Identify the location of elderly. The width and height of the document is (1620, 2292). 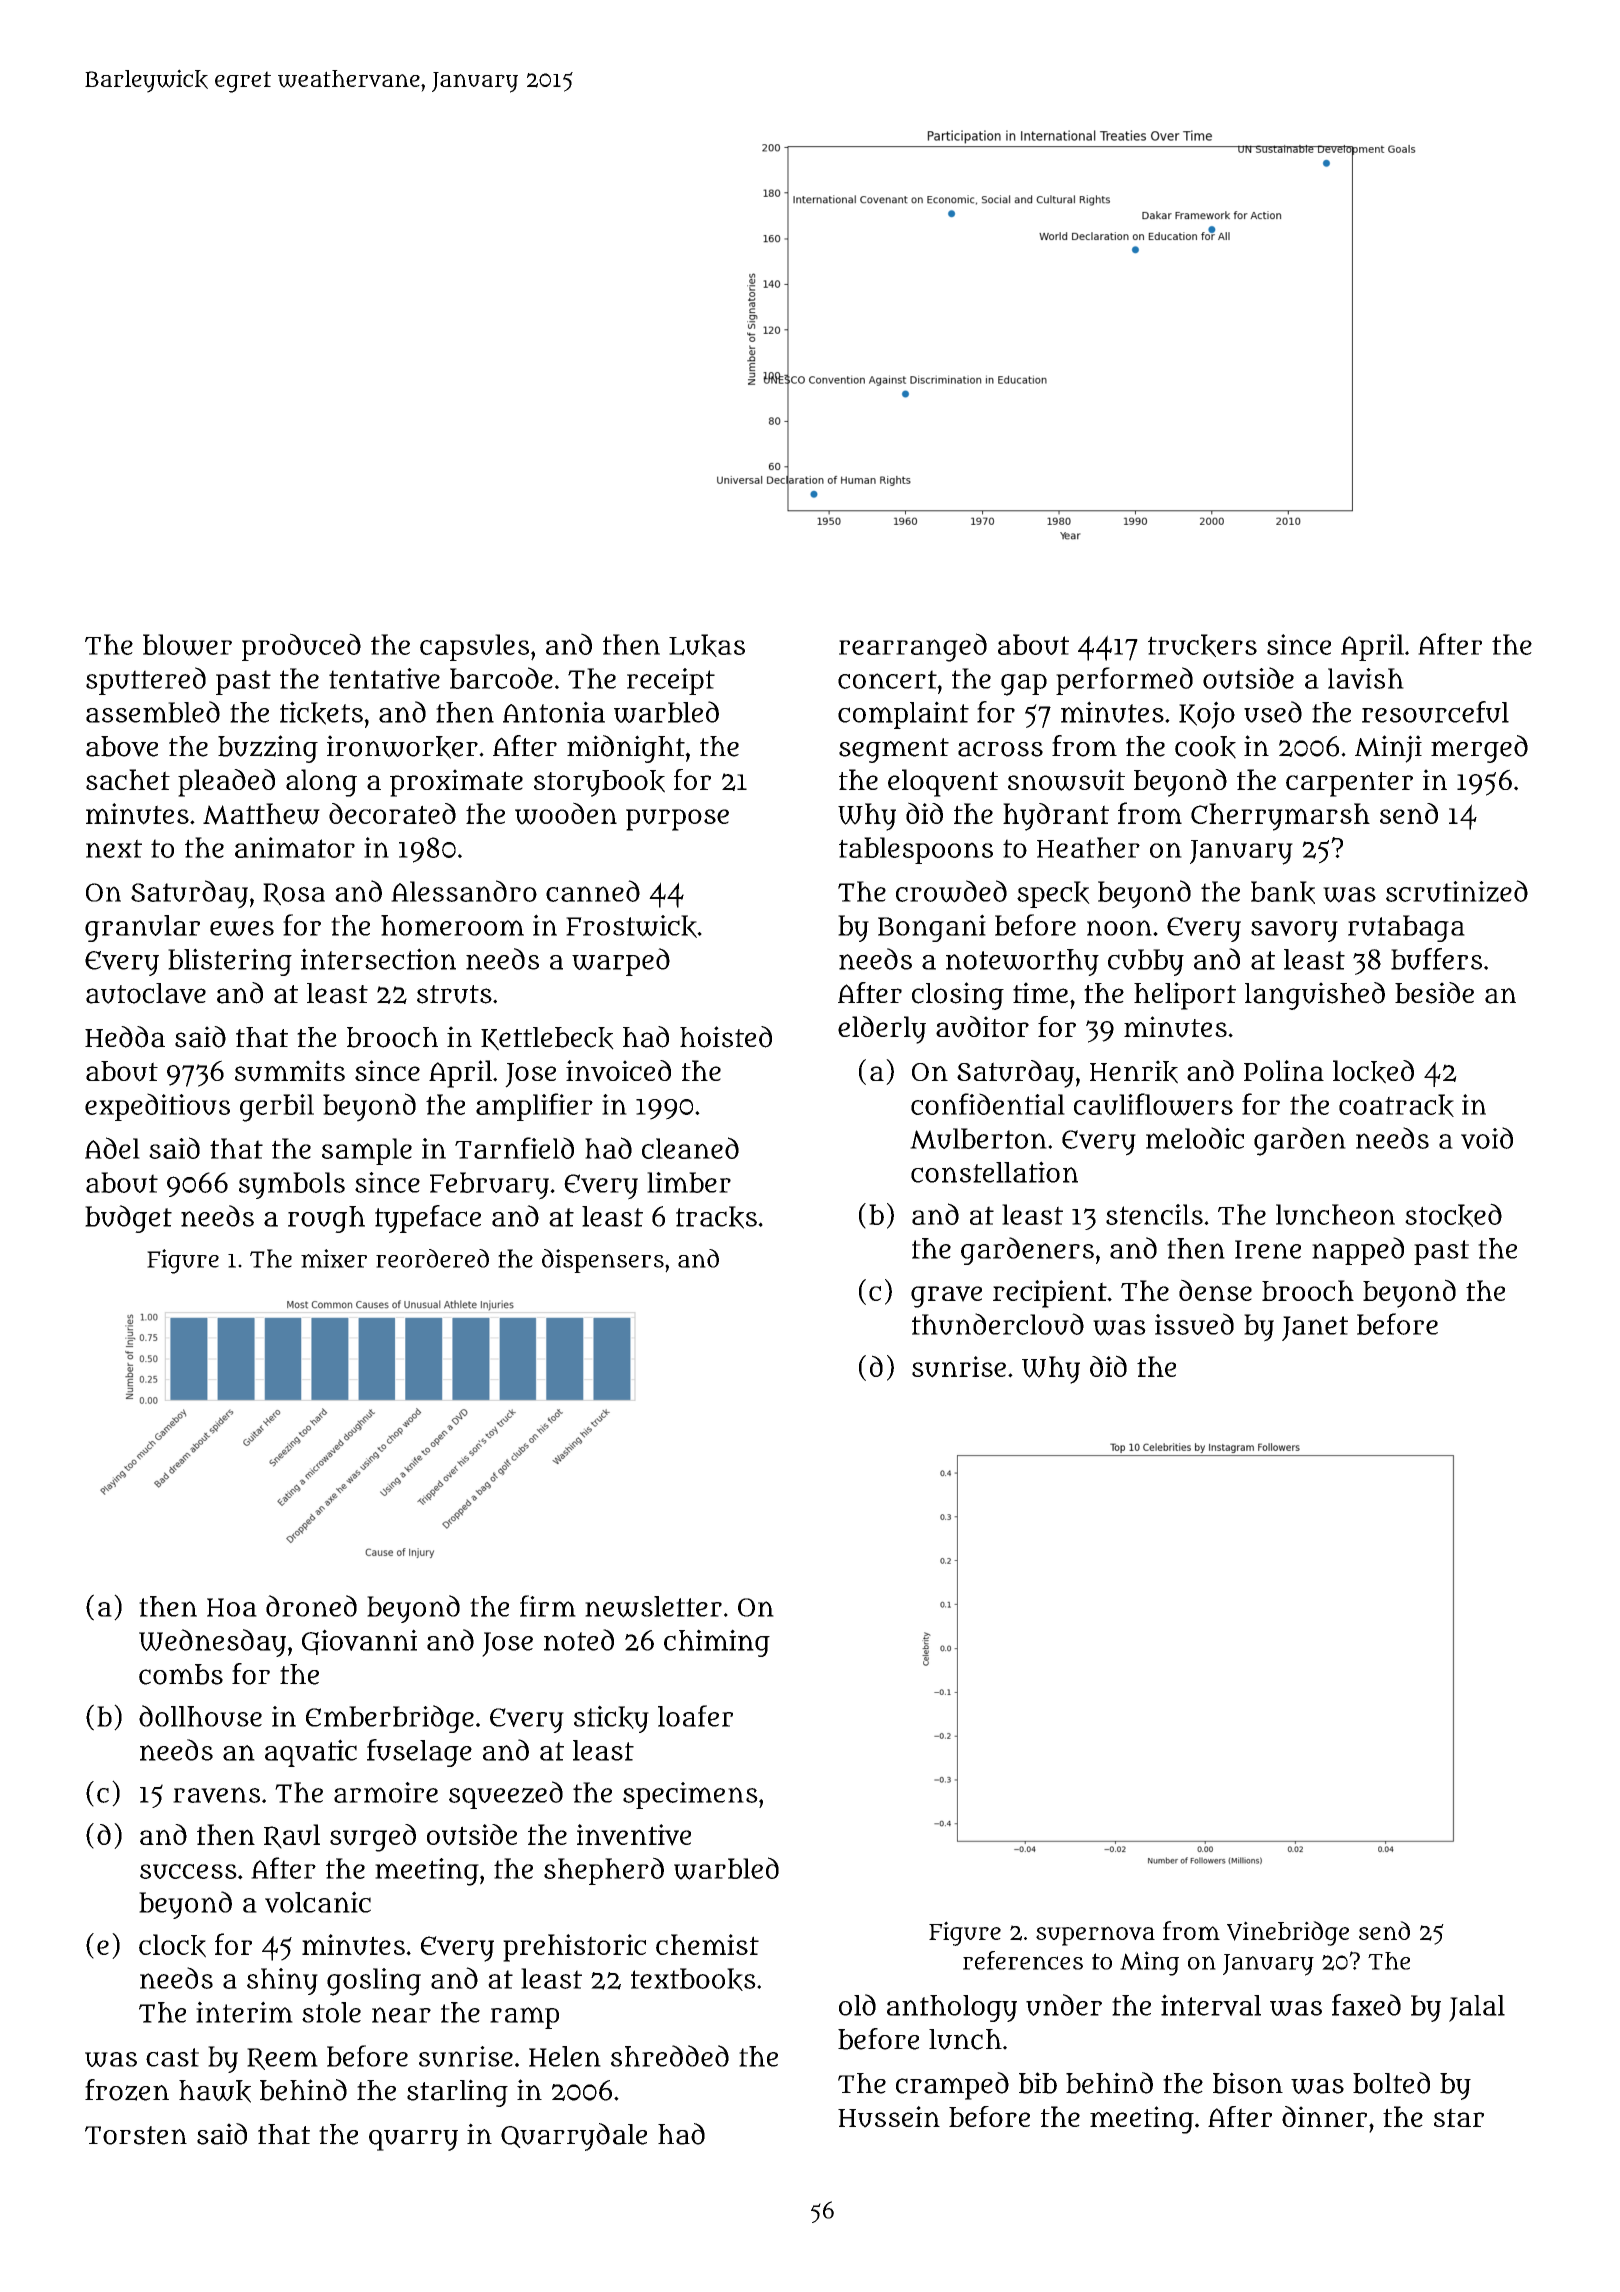
(882, 1030).
